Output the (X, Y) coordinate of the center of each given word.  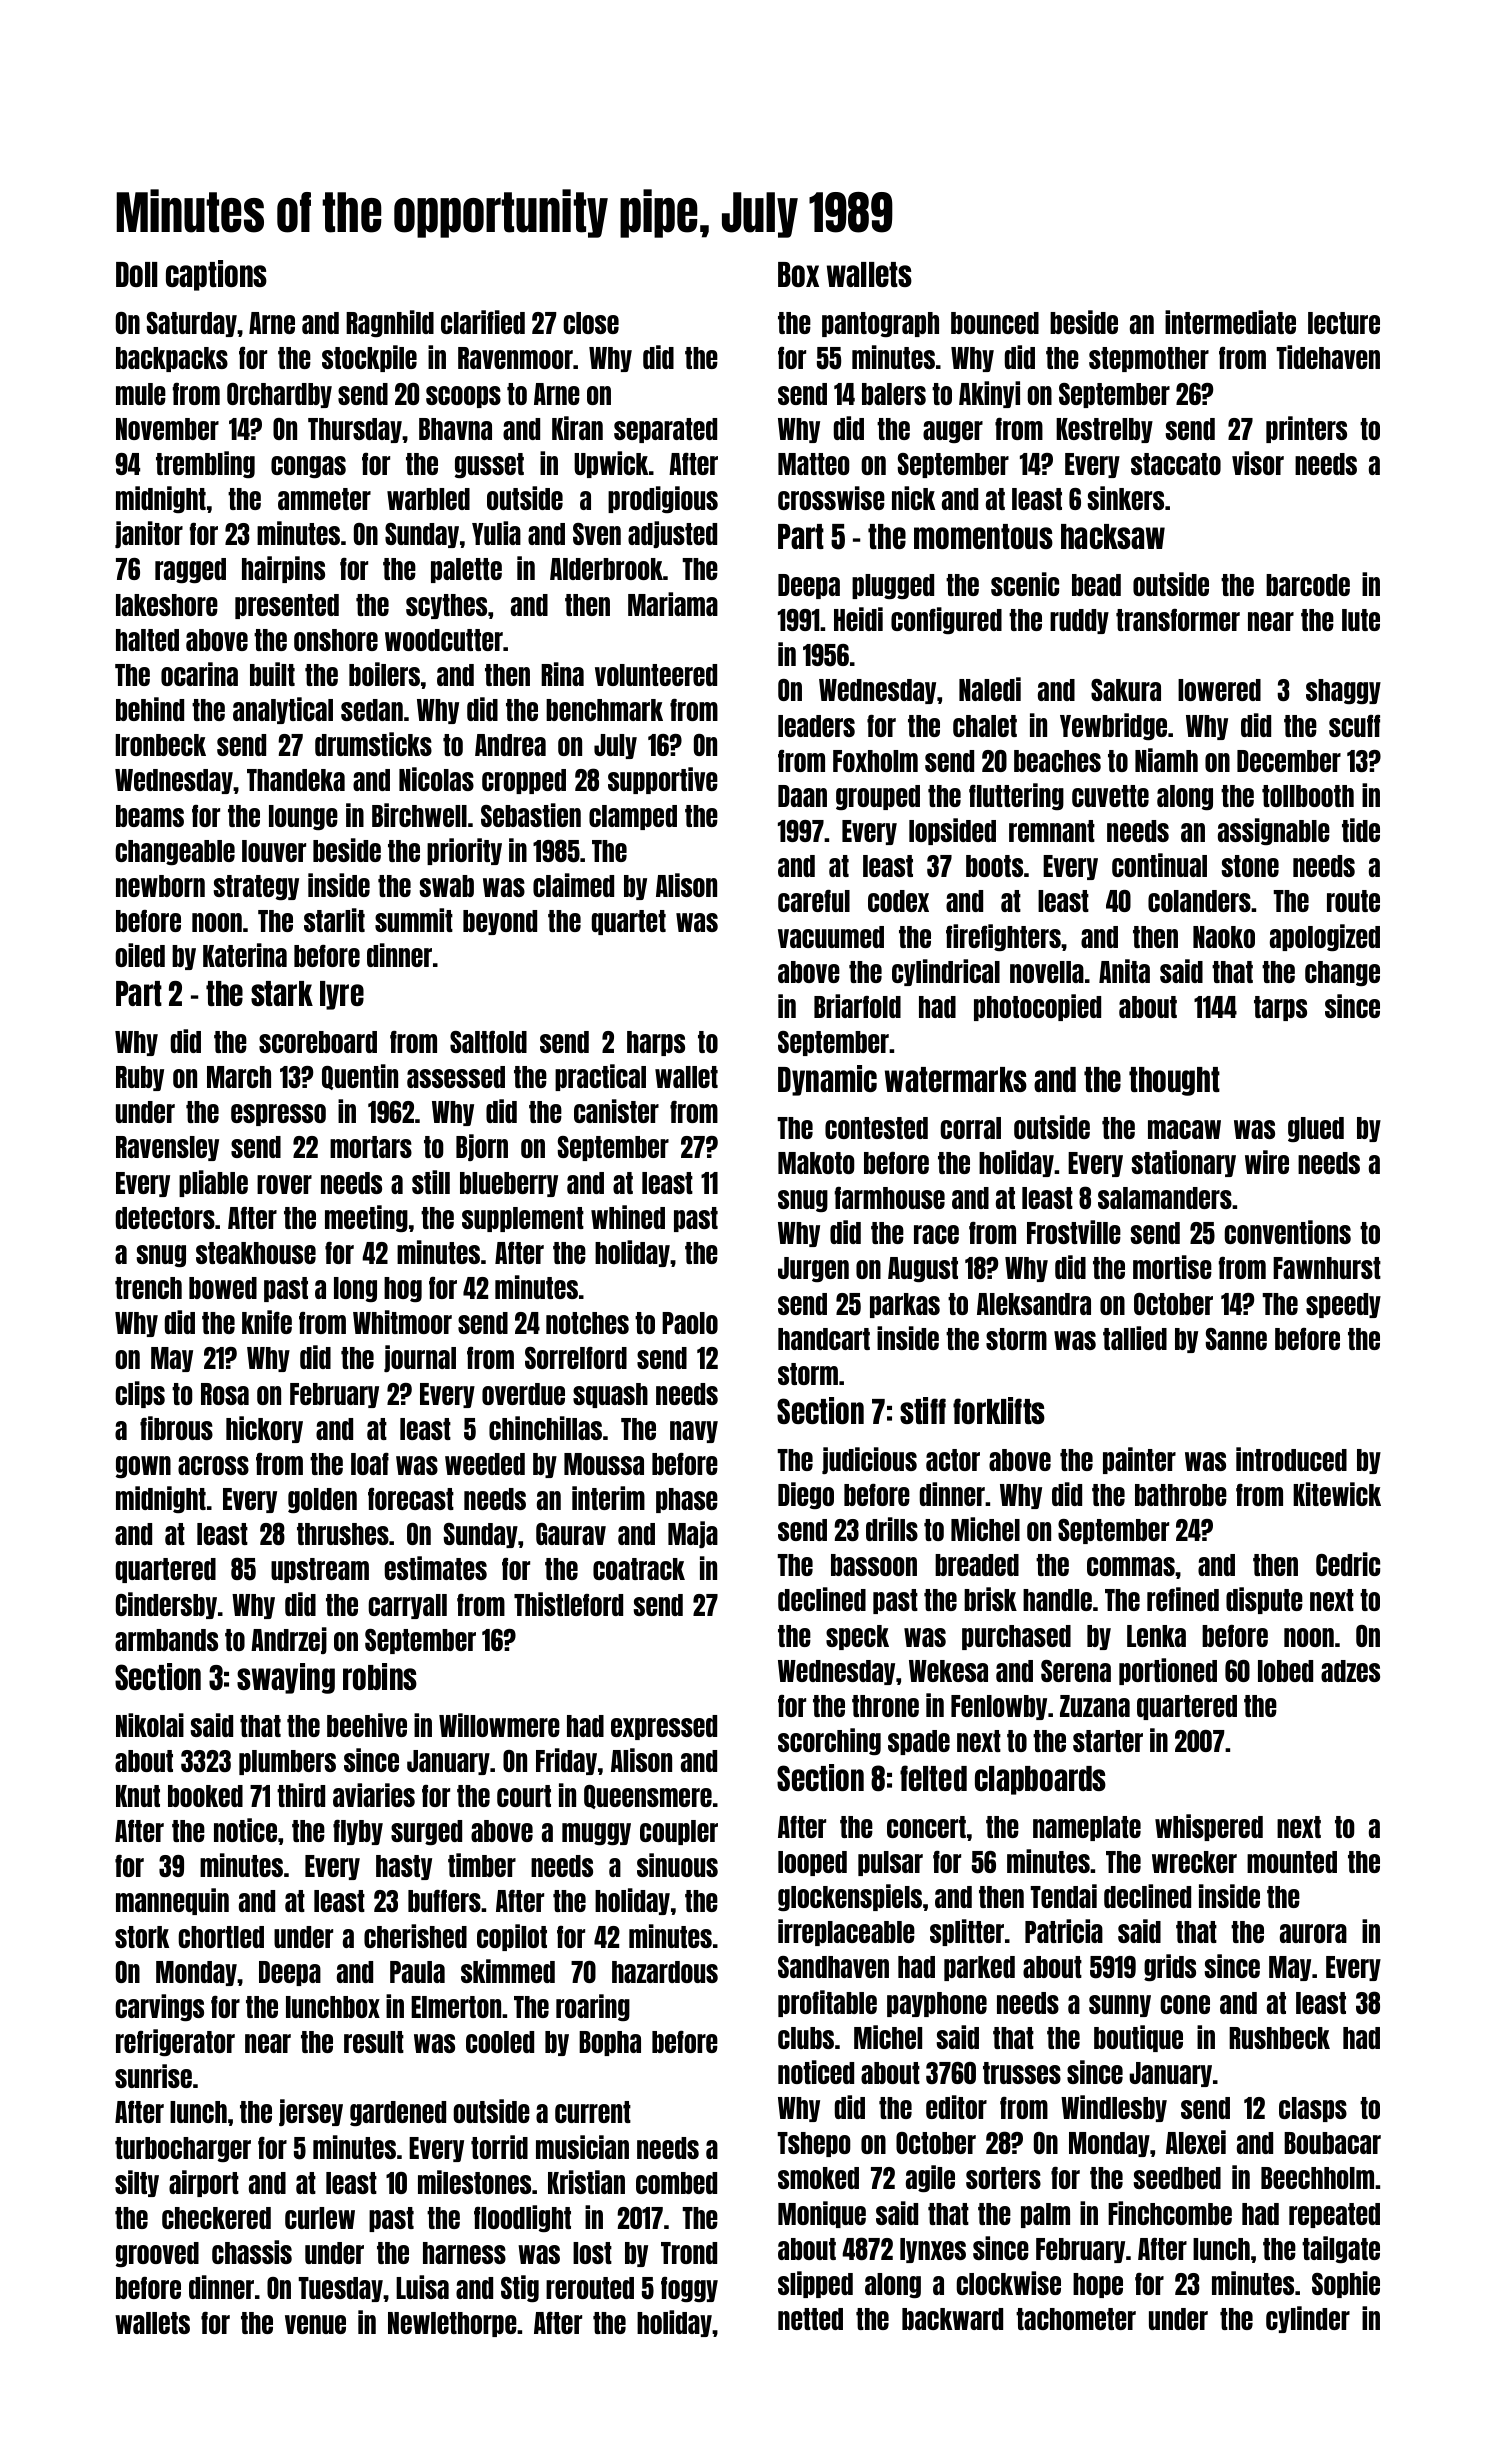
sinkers (1126, 498)
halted (147, 640)
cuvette (1110, 796)
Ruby (140, 1078)
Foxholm (875, 761)
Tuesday (340, 2289)
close (591, 323)
